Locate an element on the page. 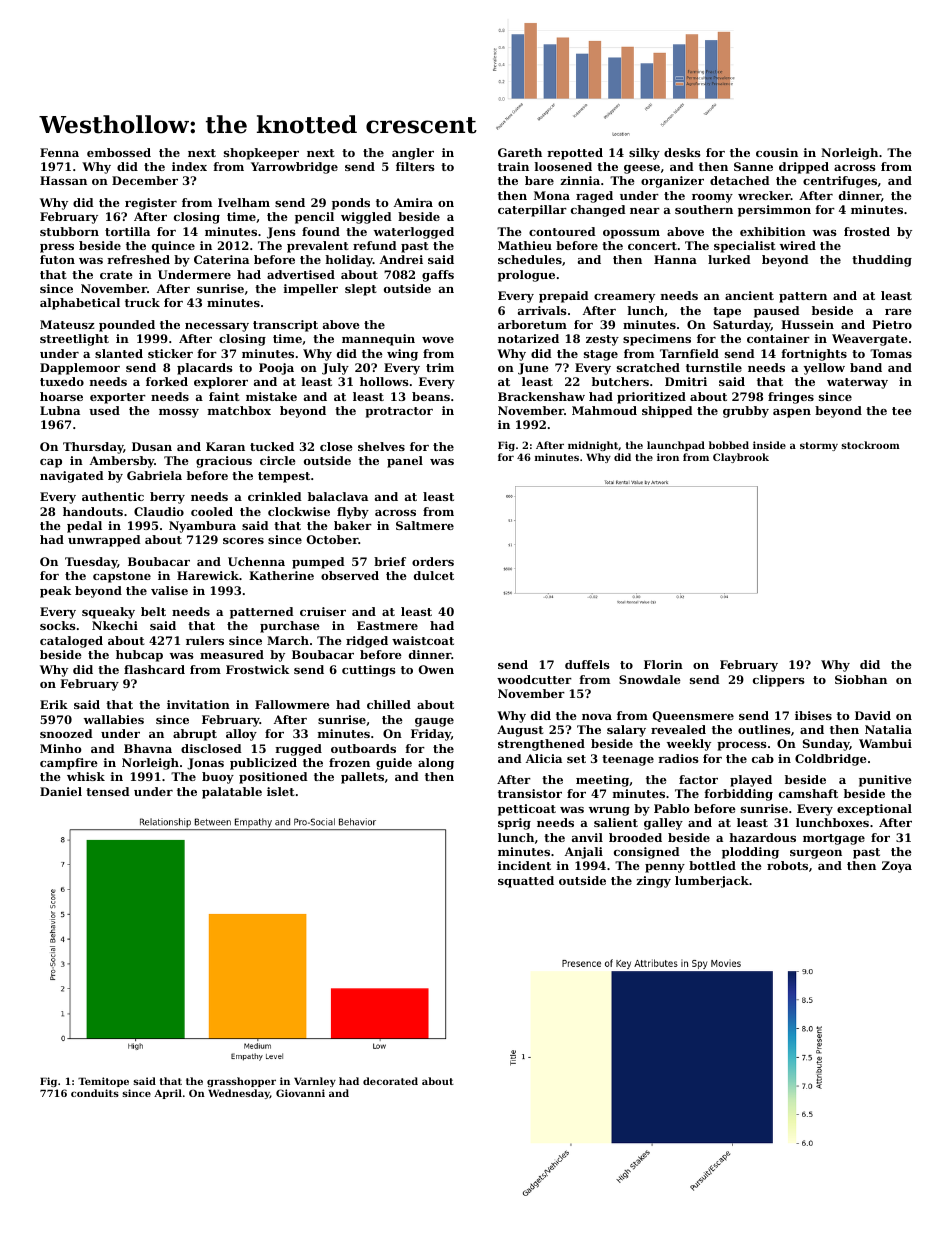 Image resolution: width=952 pixels, height=1233 pixels. lumberjack is located at coordinates (712, 882).
